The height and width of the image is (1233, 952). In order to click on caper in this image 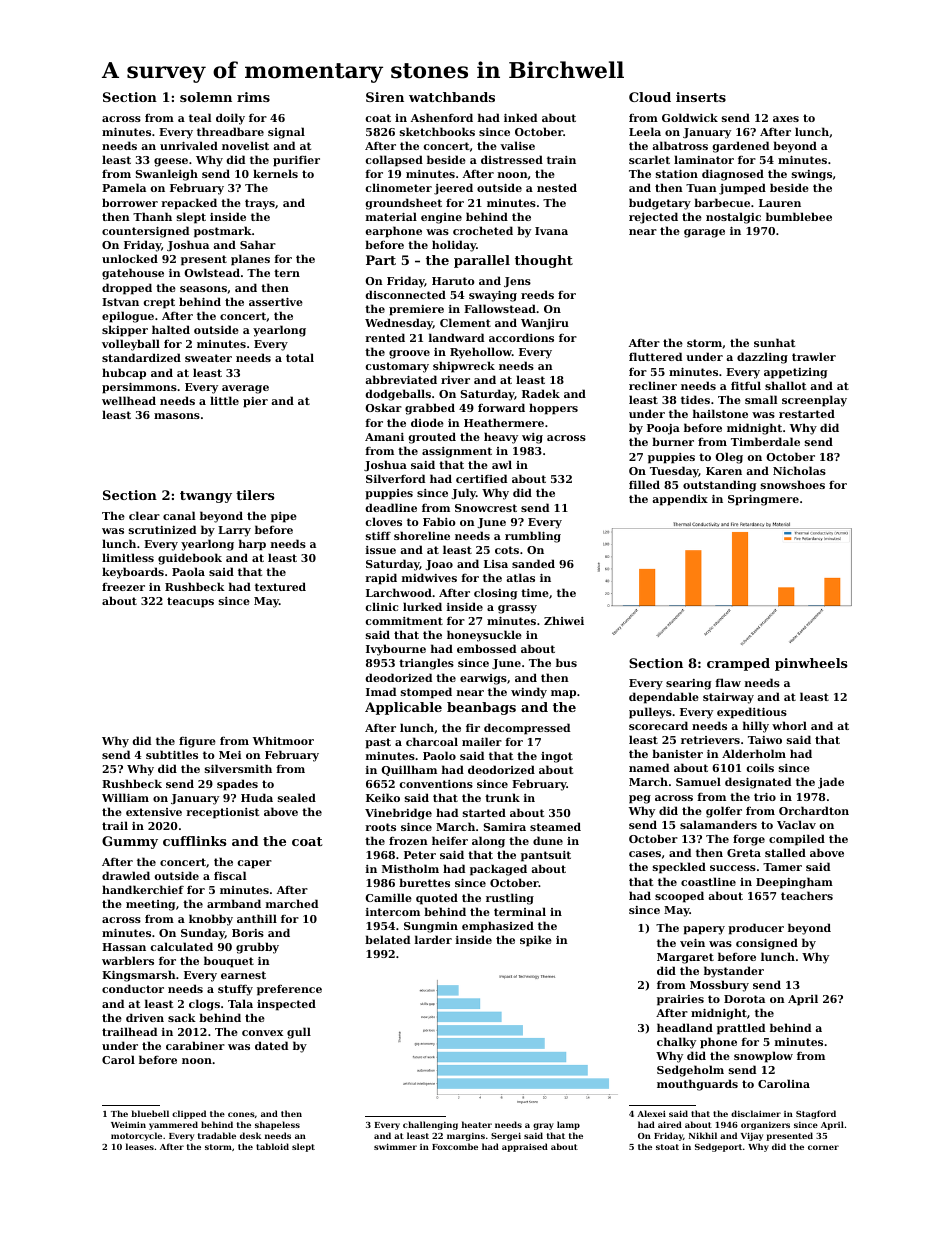, I will do `click(255, 864)`.
